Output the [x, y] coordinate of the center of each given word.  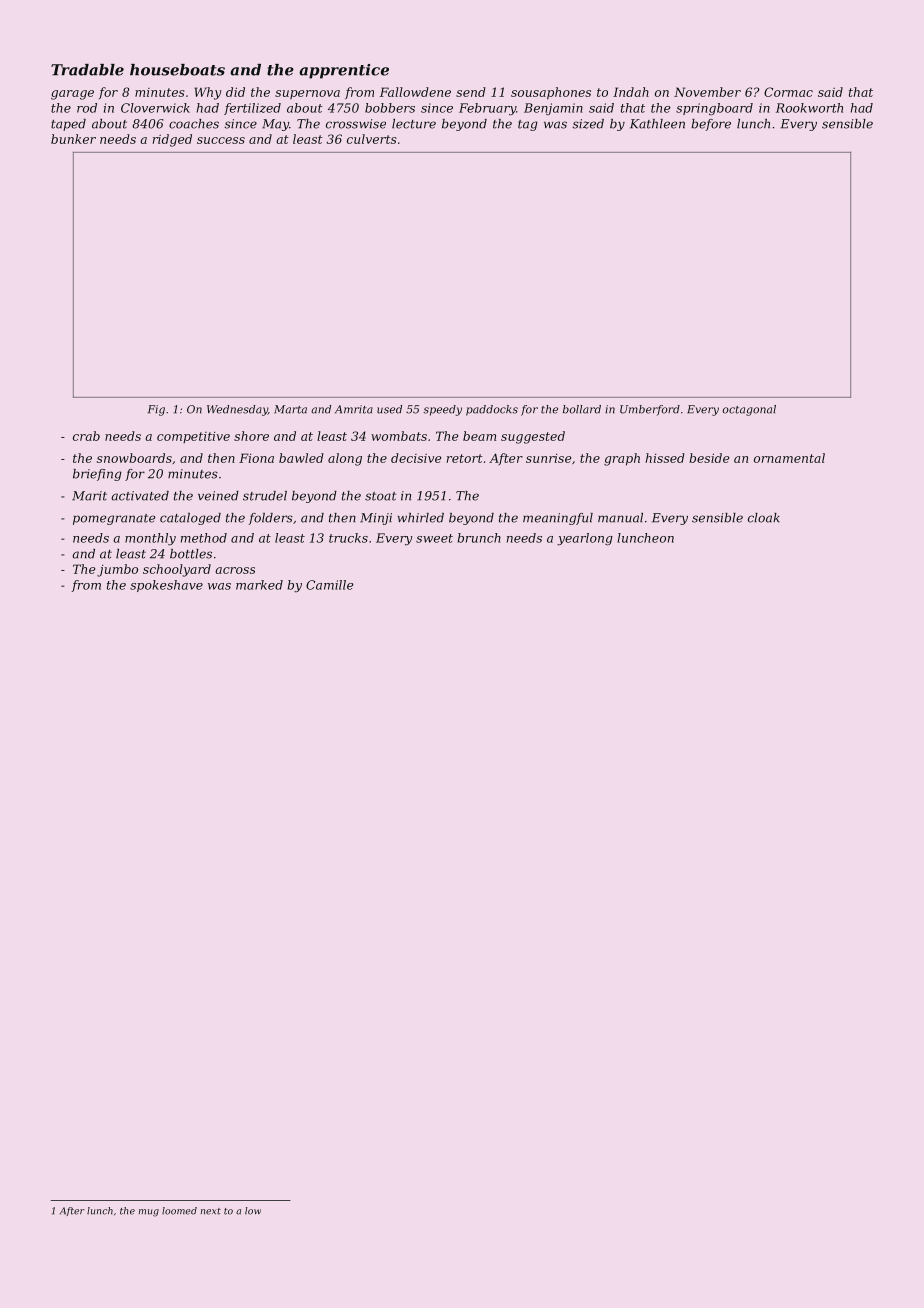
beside [709, 458]
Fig [156, 410]
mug [149, 1213]
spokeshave [166, 586]
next [211, 1211]
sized [588, 124]
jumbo [117, 570]
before [711, 125]
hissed [665, 458]
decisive [416, 458]
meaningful [558, 519]
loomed [179, 1211]
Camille [330, 585]
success [221, 140]
